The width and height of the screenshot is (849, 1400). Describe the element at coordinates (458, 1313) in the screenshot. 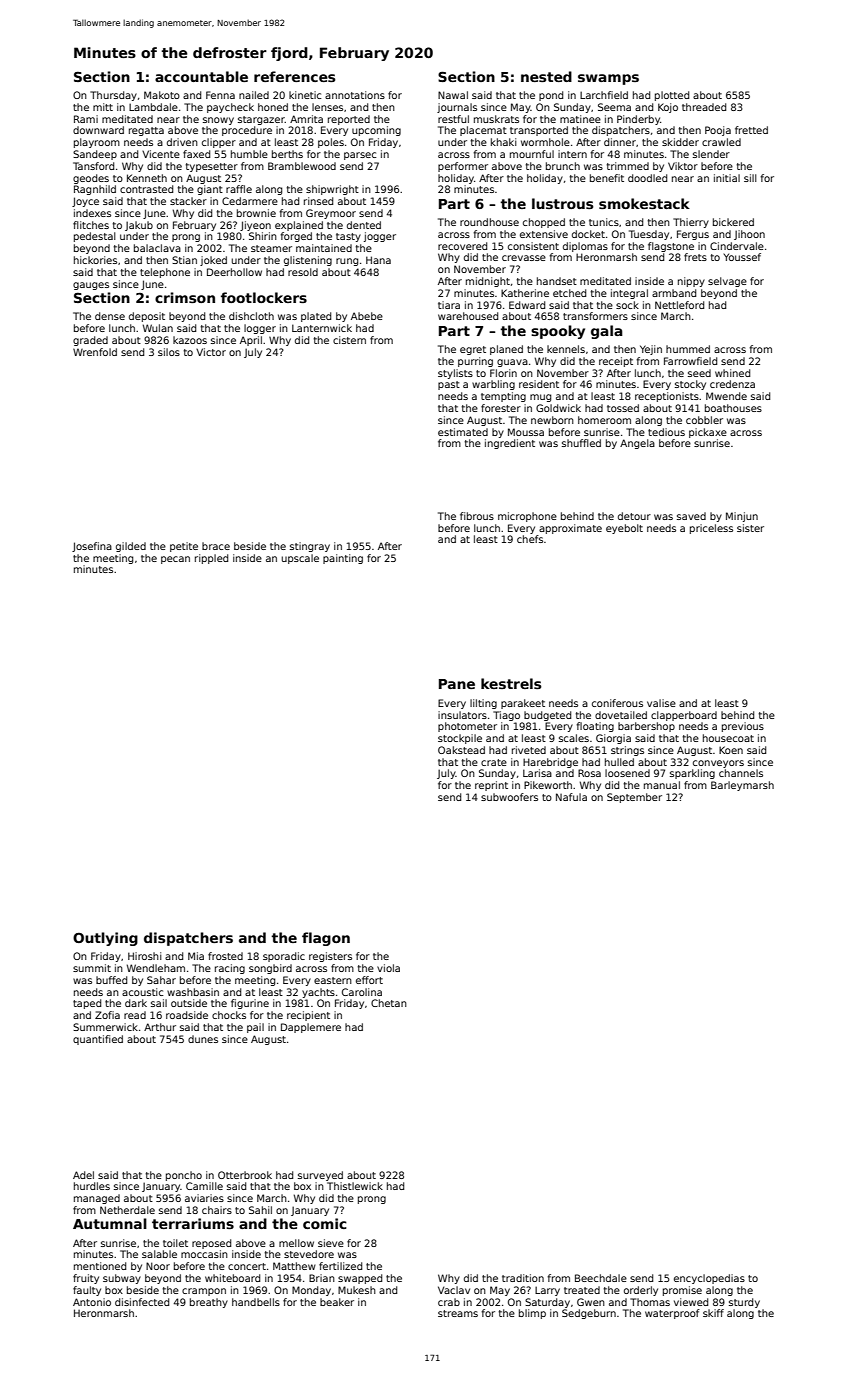

I see `streams` at that location.
